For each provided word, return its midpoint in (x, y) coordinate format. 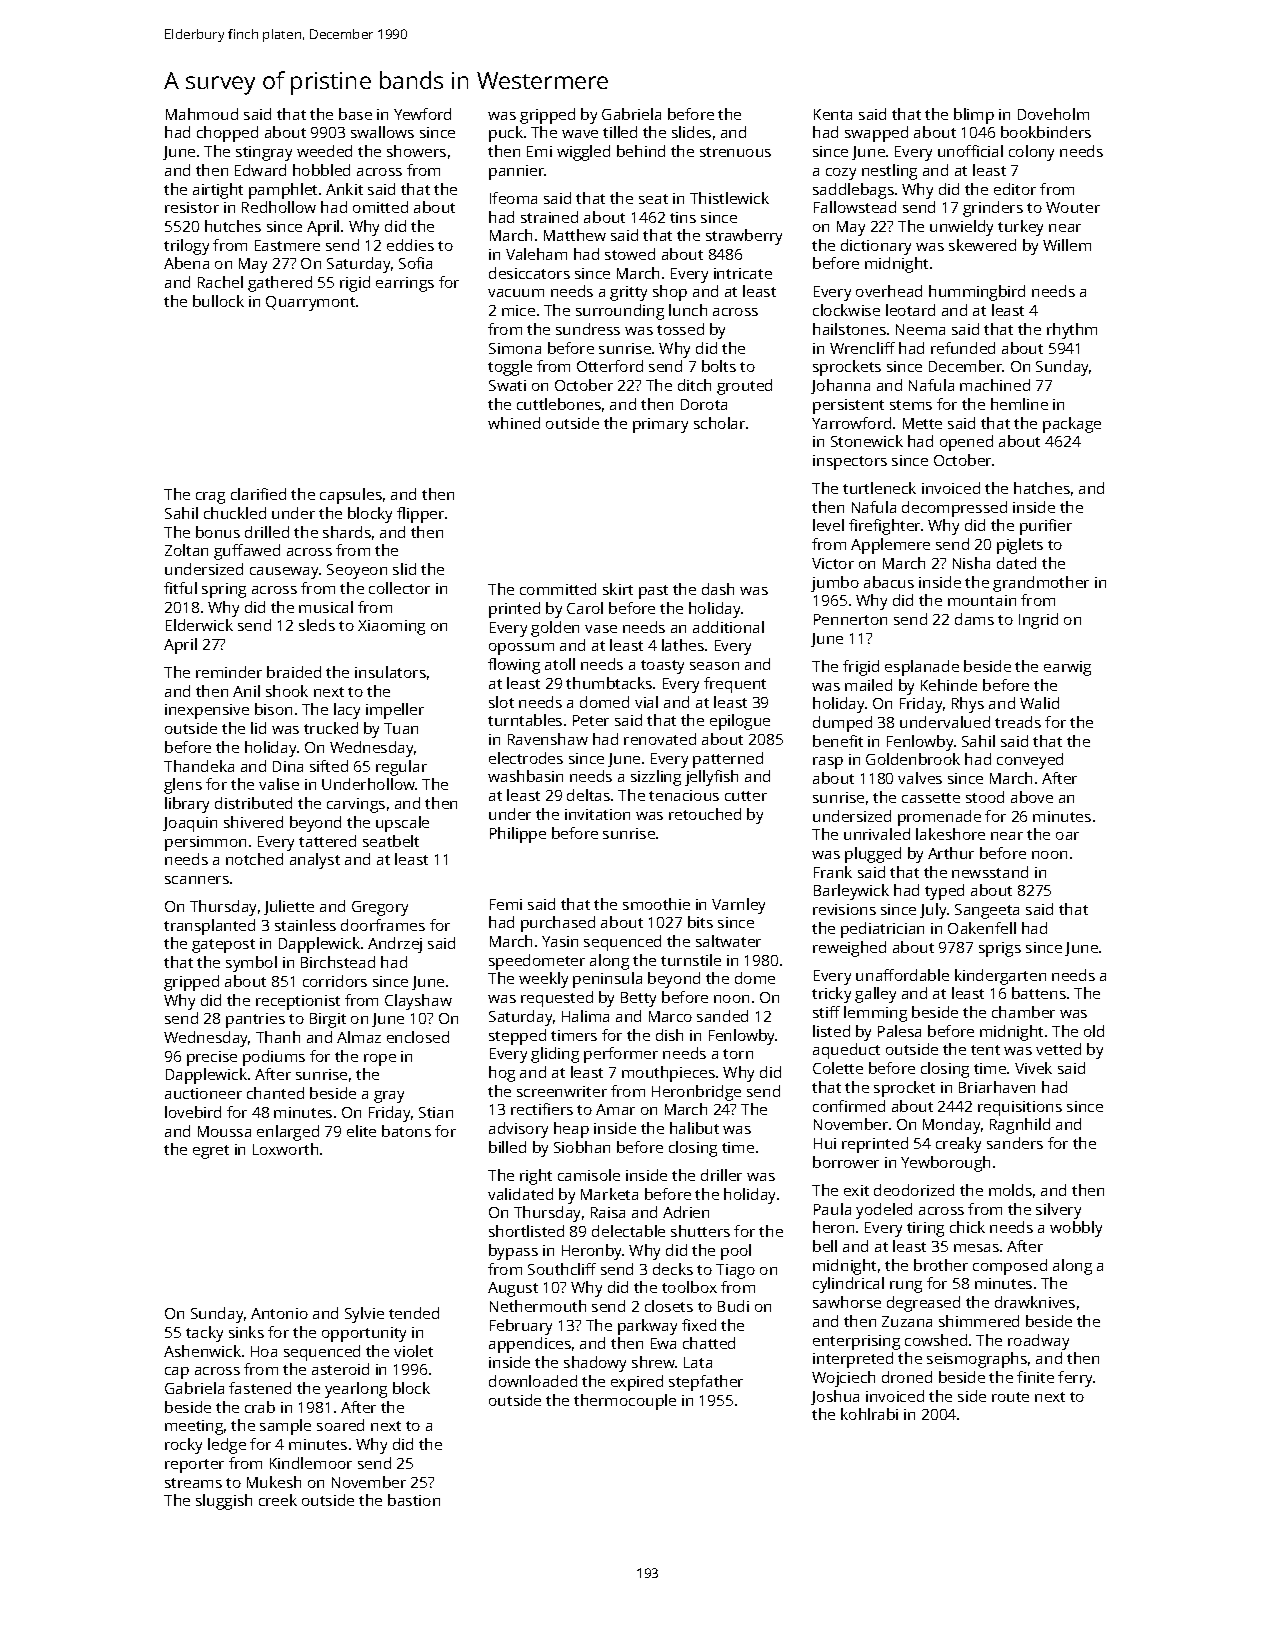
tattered (327, 841)
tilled (620, 132)
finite (1035, 1377)
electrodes (526, 758)
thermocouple (625, 1402)
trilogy (186, 247)
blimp (974, 116)
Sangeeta (987, 911)
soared (340, 1425)
